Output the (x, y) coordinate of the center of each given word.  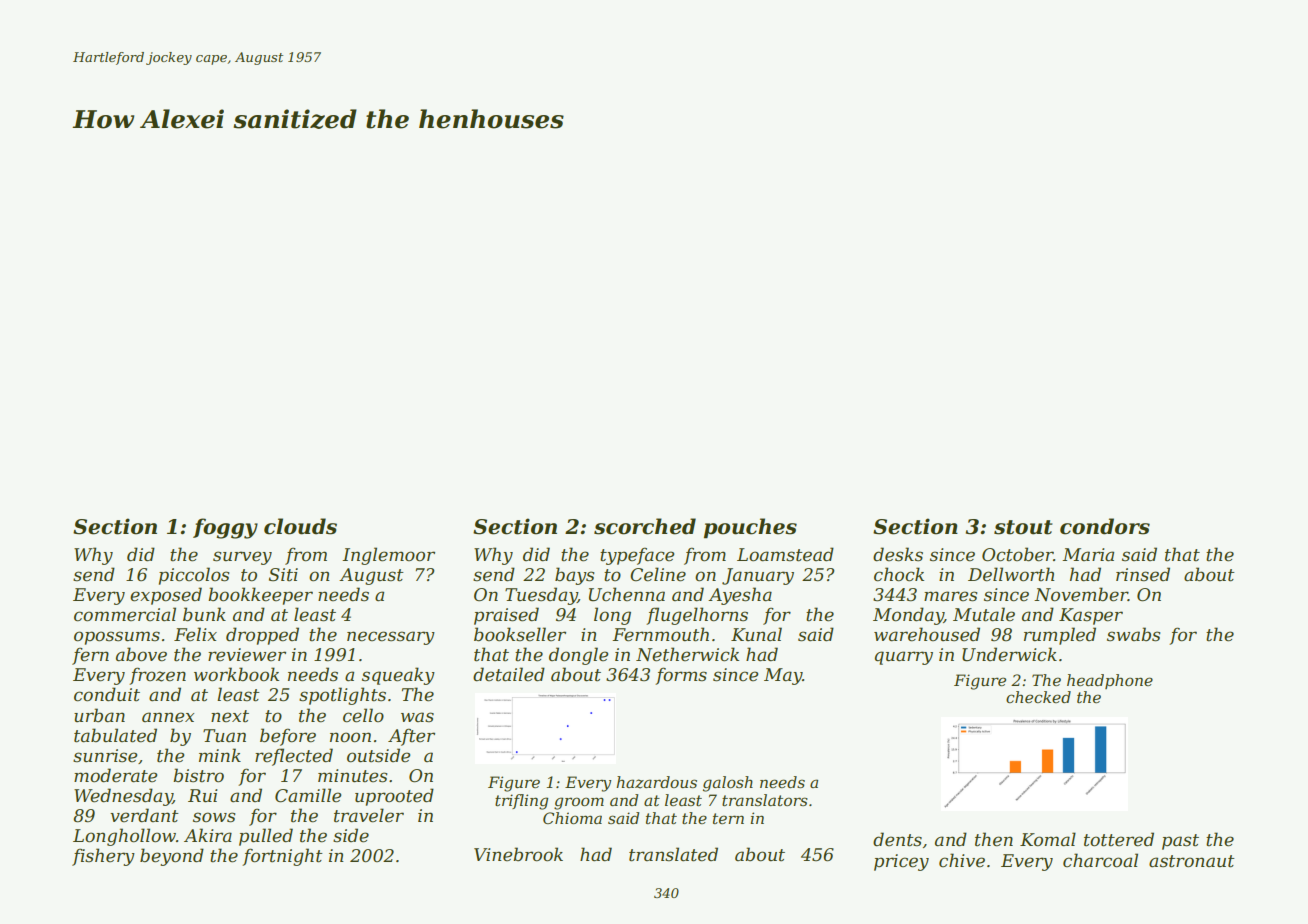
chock (899, 574)
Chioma (572, 818)
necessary (391, 638)
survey (242, 558)
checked (1038, 697)
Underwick (1009, 654)
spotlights (342, 696)
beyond (172, 857)
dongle (578, 656)
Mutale (984, 614)
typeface (637, 556)
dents (897, 839)
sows (214, 817)
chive (962, 860)
